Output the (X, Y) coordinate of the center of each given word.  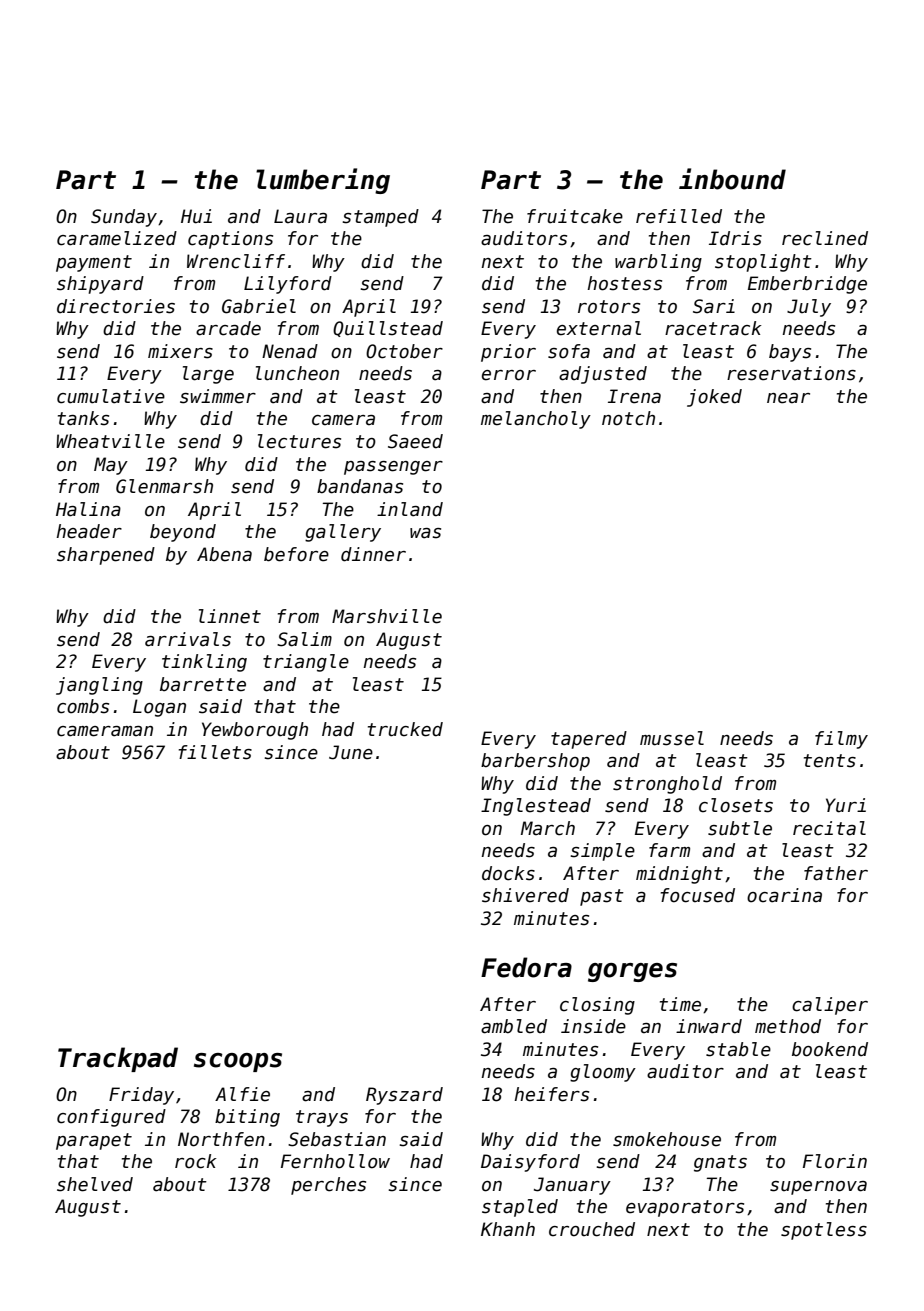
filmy (841, 740)
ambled (514, 1026)
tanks (83, 418)
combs (83, 706)
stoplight (763, 263)
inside (593, 1026)
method (788, 1026)
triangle (306, 663)
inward (709, 1026)
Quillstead (388, 329)
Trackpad (118, 1059)
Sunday (124, 218)
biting (247, 1118)
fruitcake (575, 216)
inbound (732, 179)
